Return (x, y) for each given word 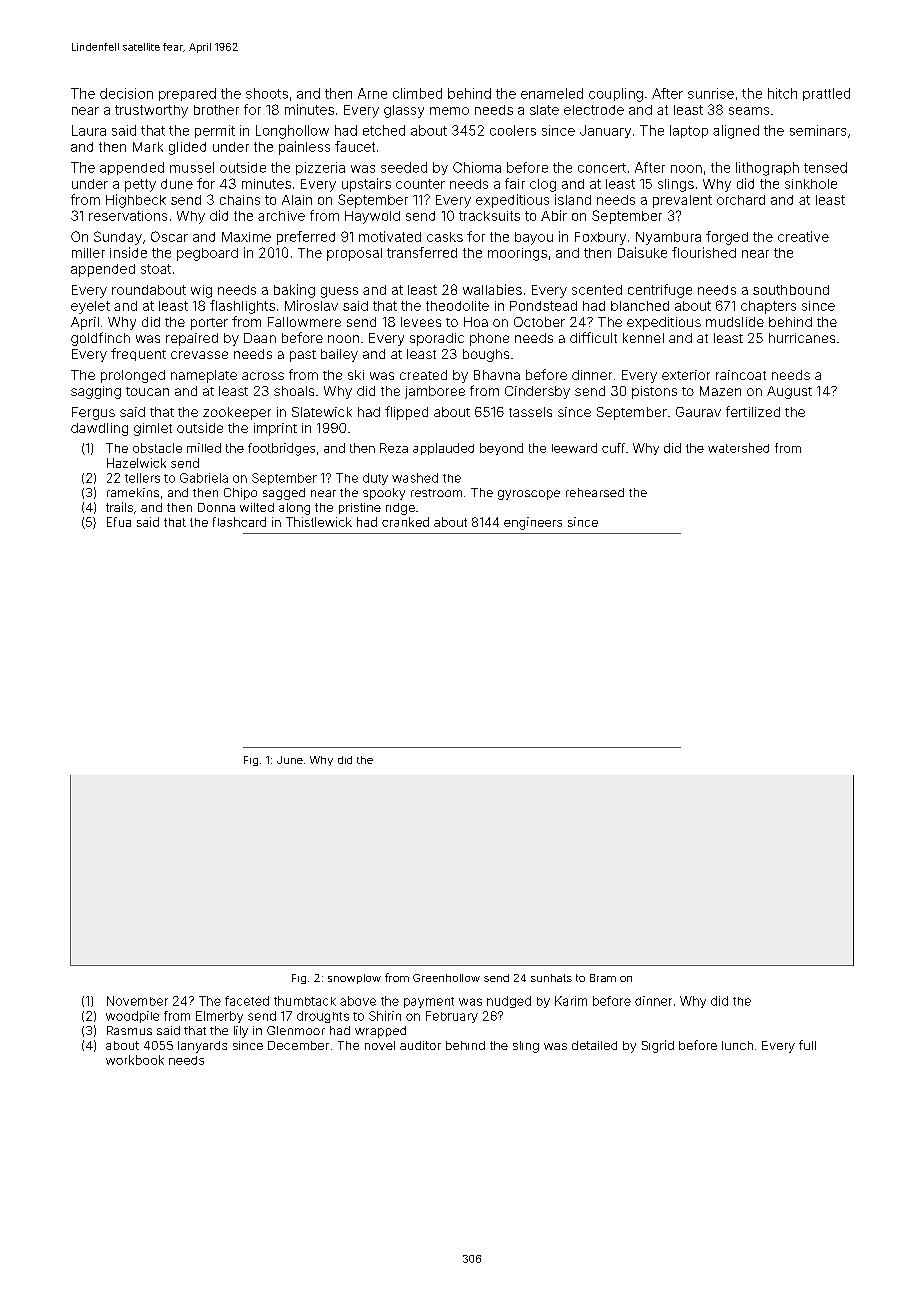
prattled (826, 94)
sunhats (551, 978)
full (807, 1045)
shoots (267, 93)
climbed (417, 93)
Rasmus (129, 1030)
